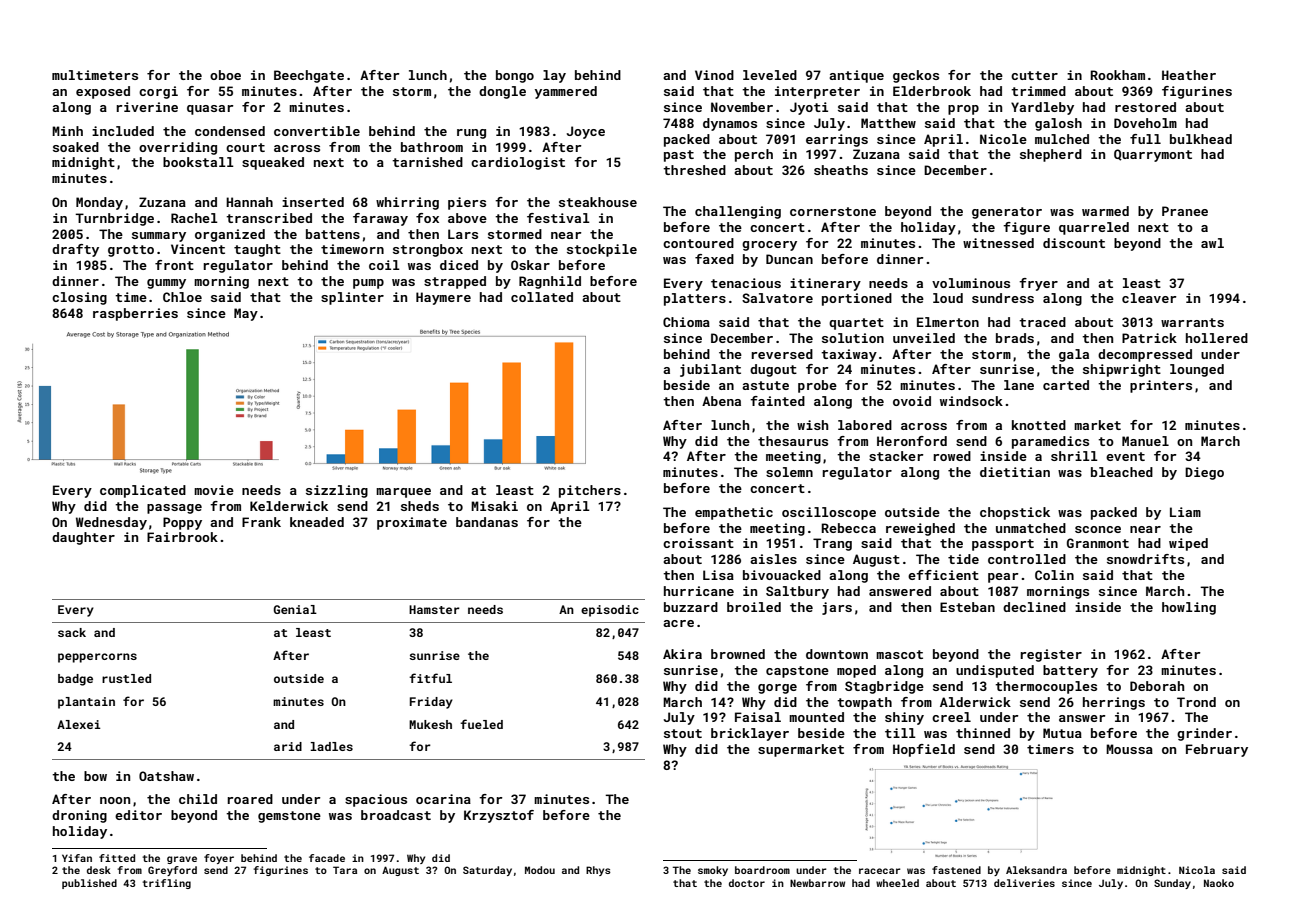 The width and height of the page is (1308, 924). Describe the element at coordinates (714, 75) in the page. I see `Vinod` at that location.
